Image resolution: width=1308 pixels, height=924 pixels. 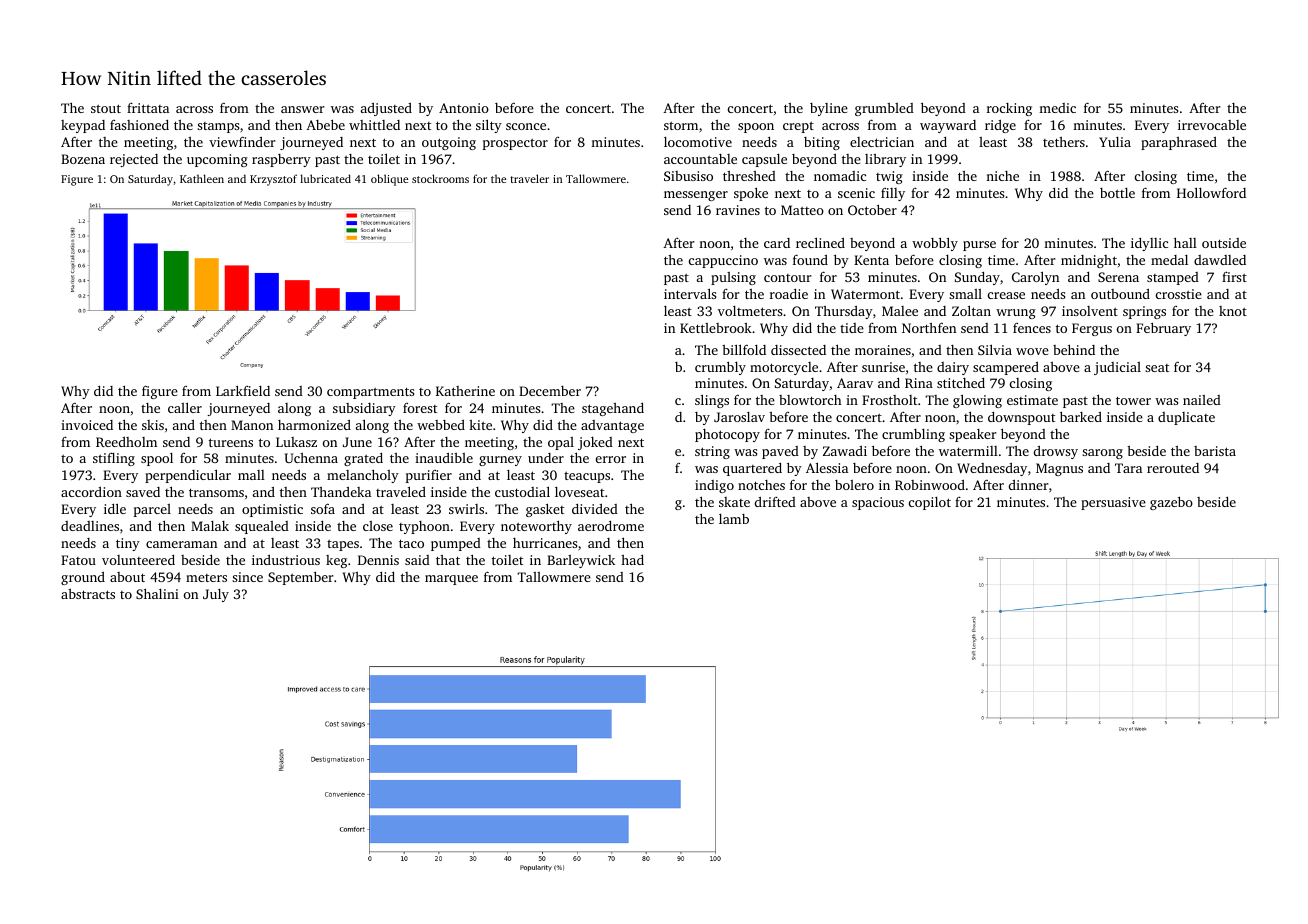 What do you see at coordinates (185, 407) in the document?
I see `caller` at bounding box center [185, 407].
